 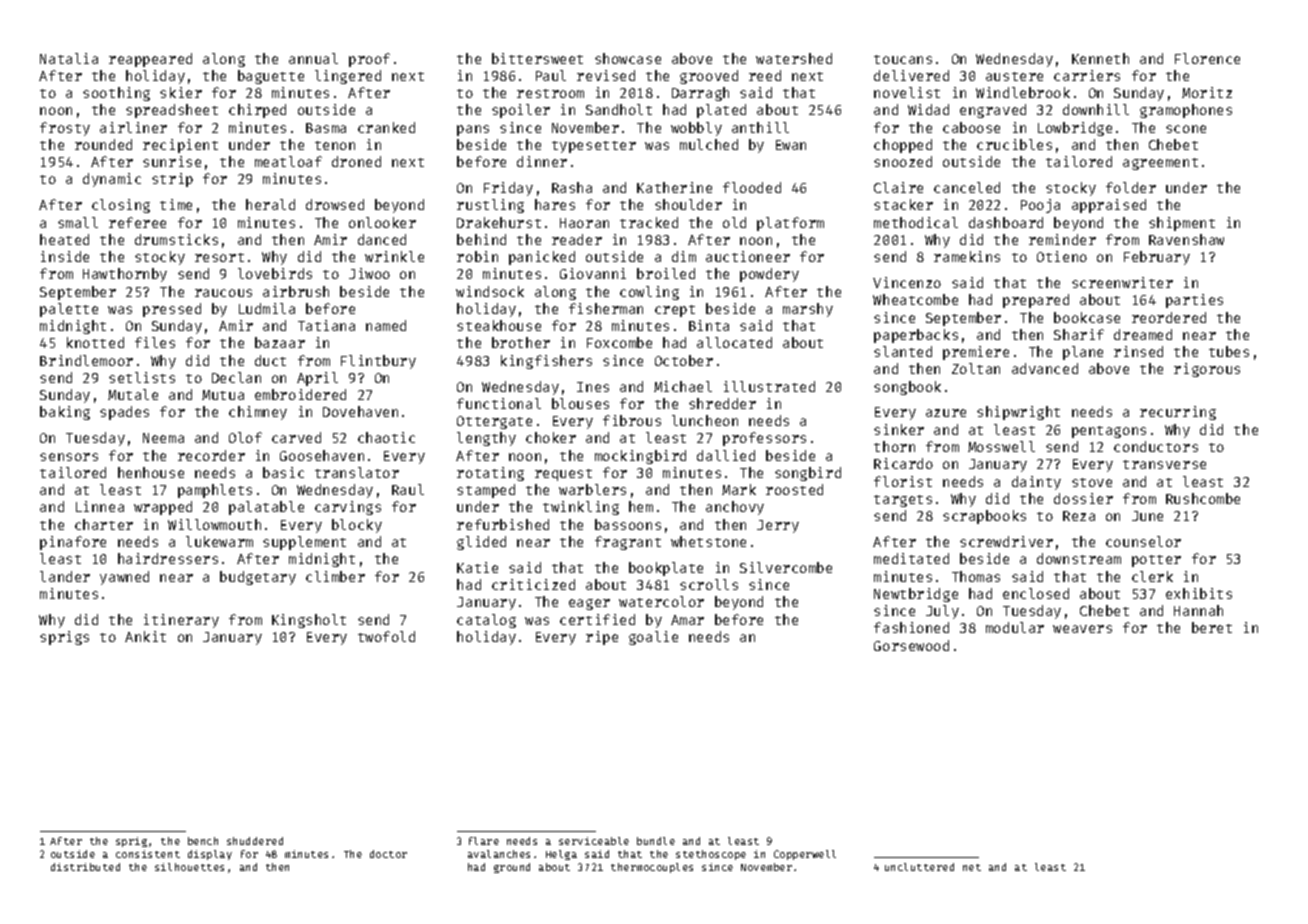 What do you see at coordinates (499, 222) in the document?
I see `Drakehurst` at bounding box center [499, 222].
